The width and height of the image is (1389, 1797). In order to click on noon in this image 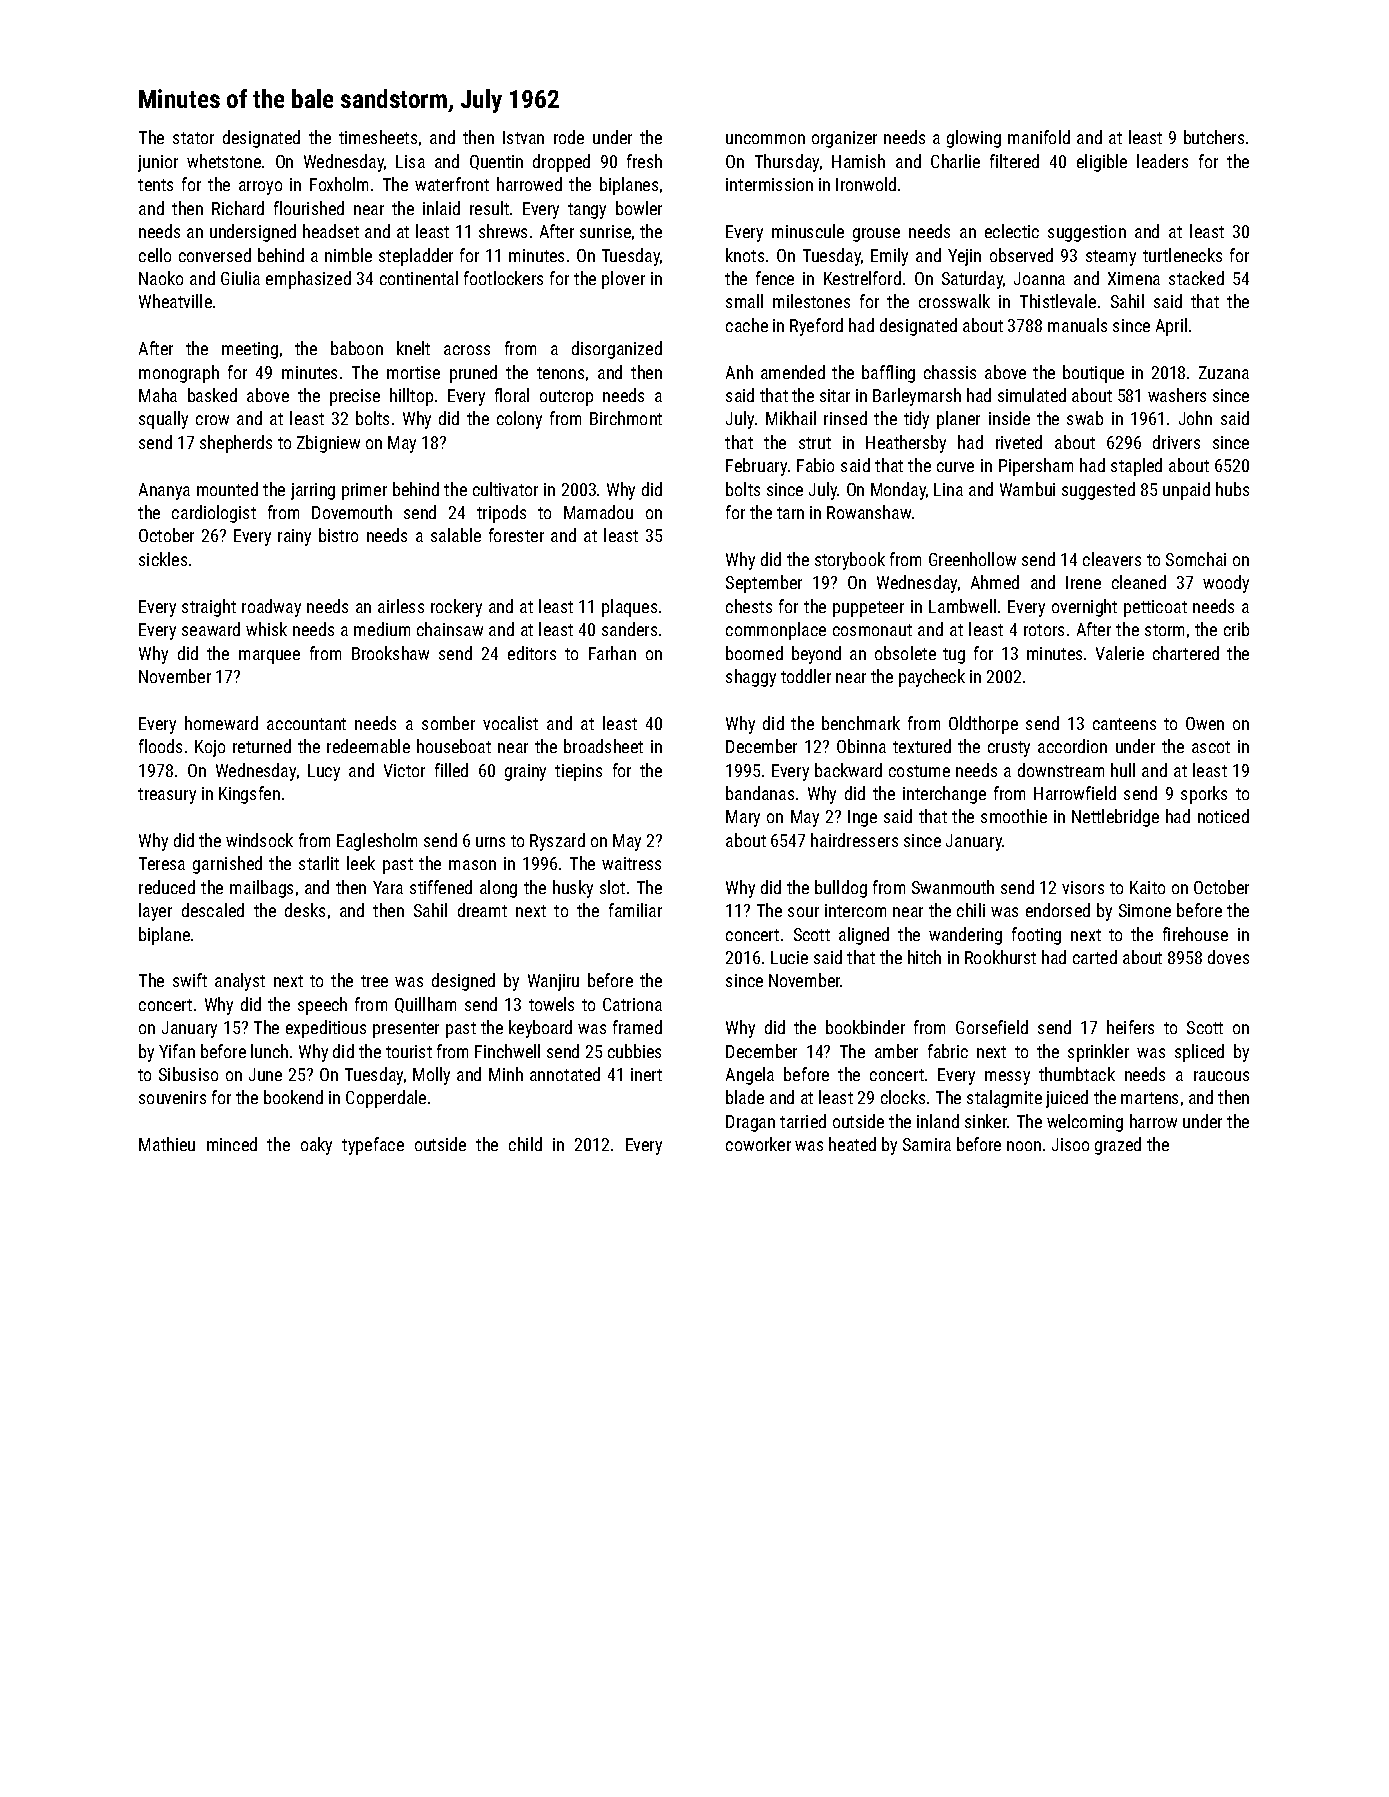, I will do `click(1024, 1146)`.
